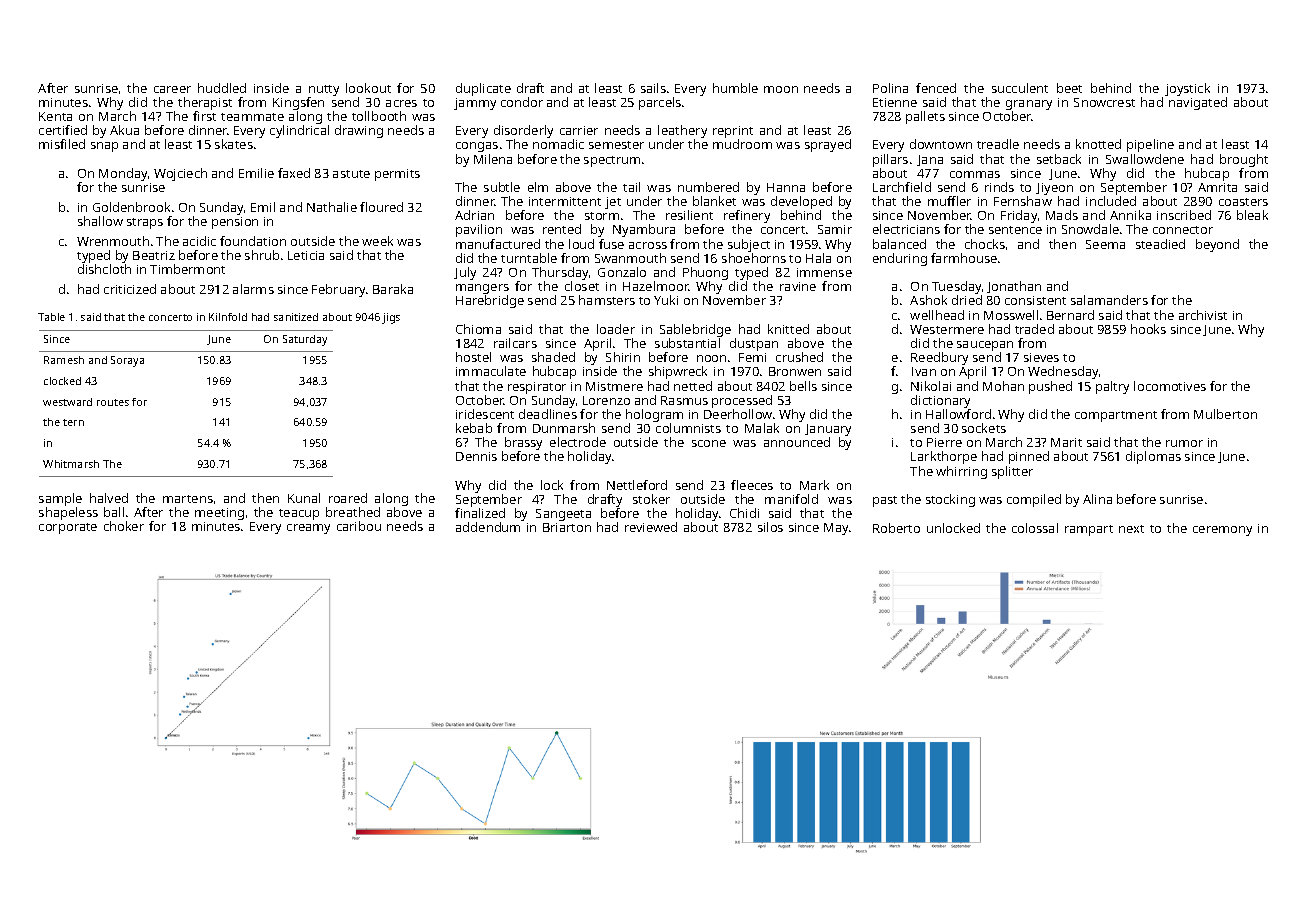  I want to click on Chioma, so click(478, 329).
